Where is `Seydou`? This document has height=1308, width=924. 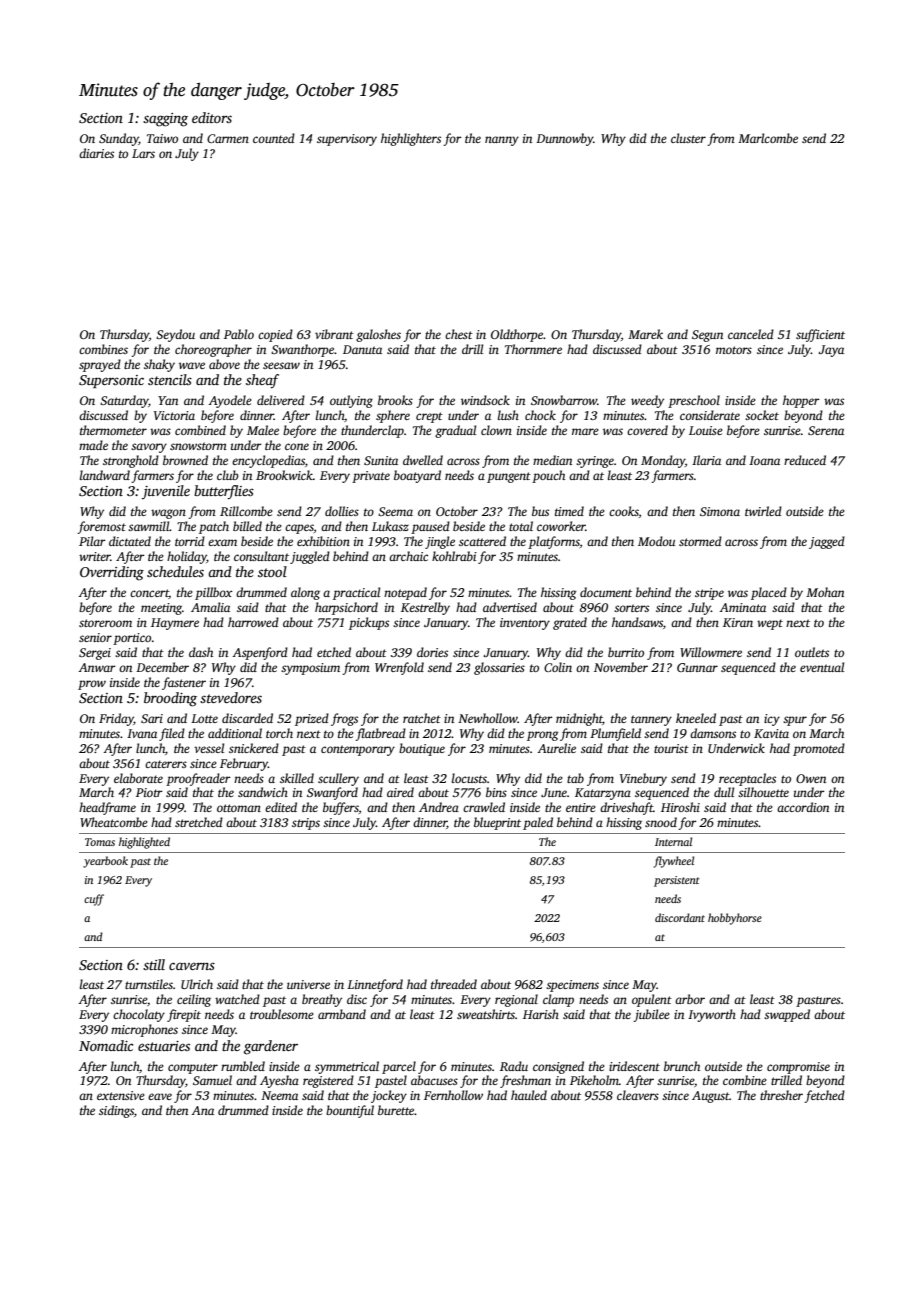
Seydou is located at coordinates (175, 335).
